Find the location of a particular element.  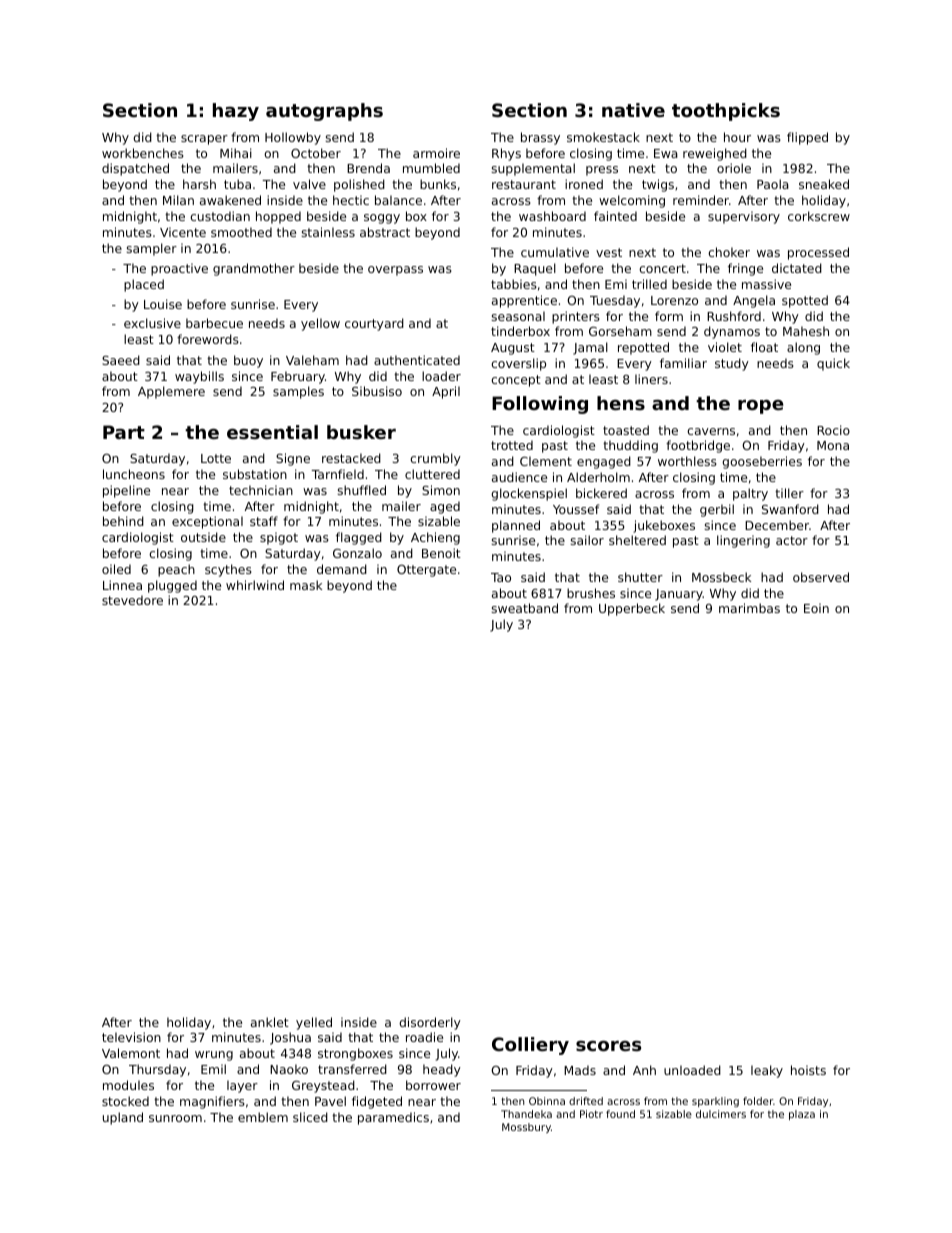

autographs is located at coordinates (324, 112).
